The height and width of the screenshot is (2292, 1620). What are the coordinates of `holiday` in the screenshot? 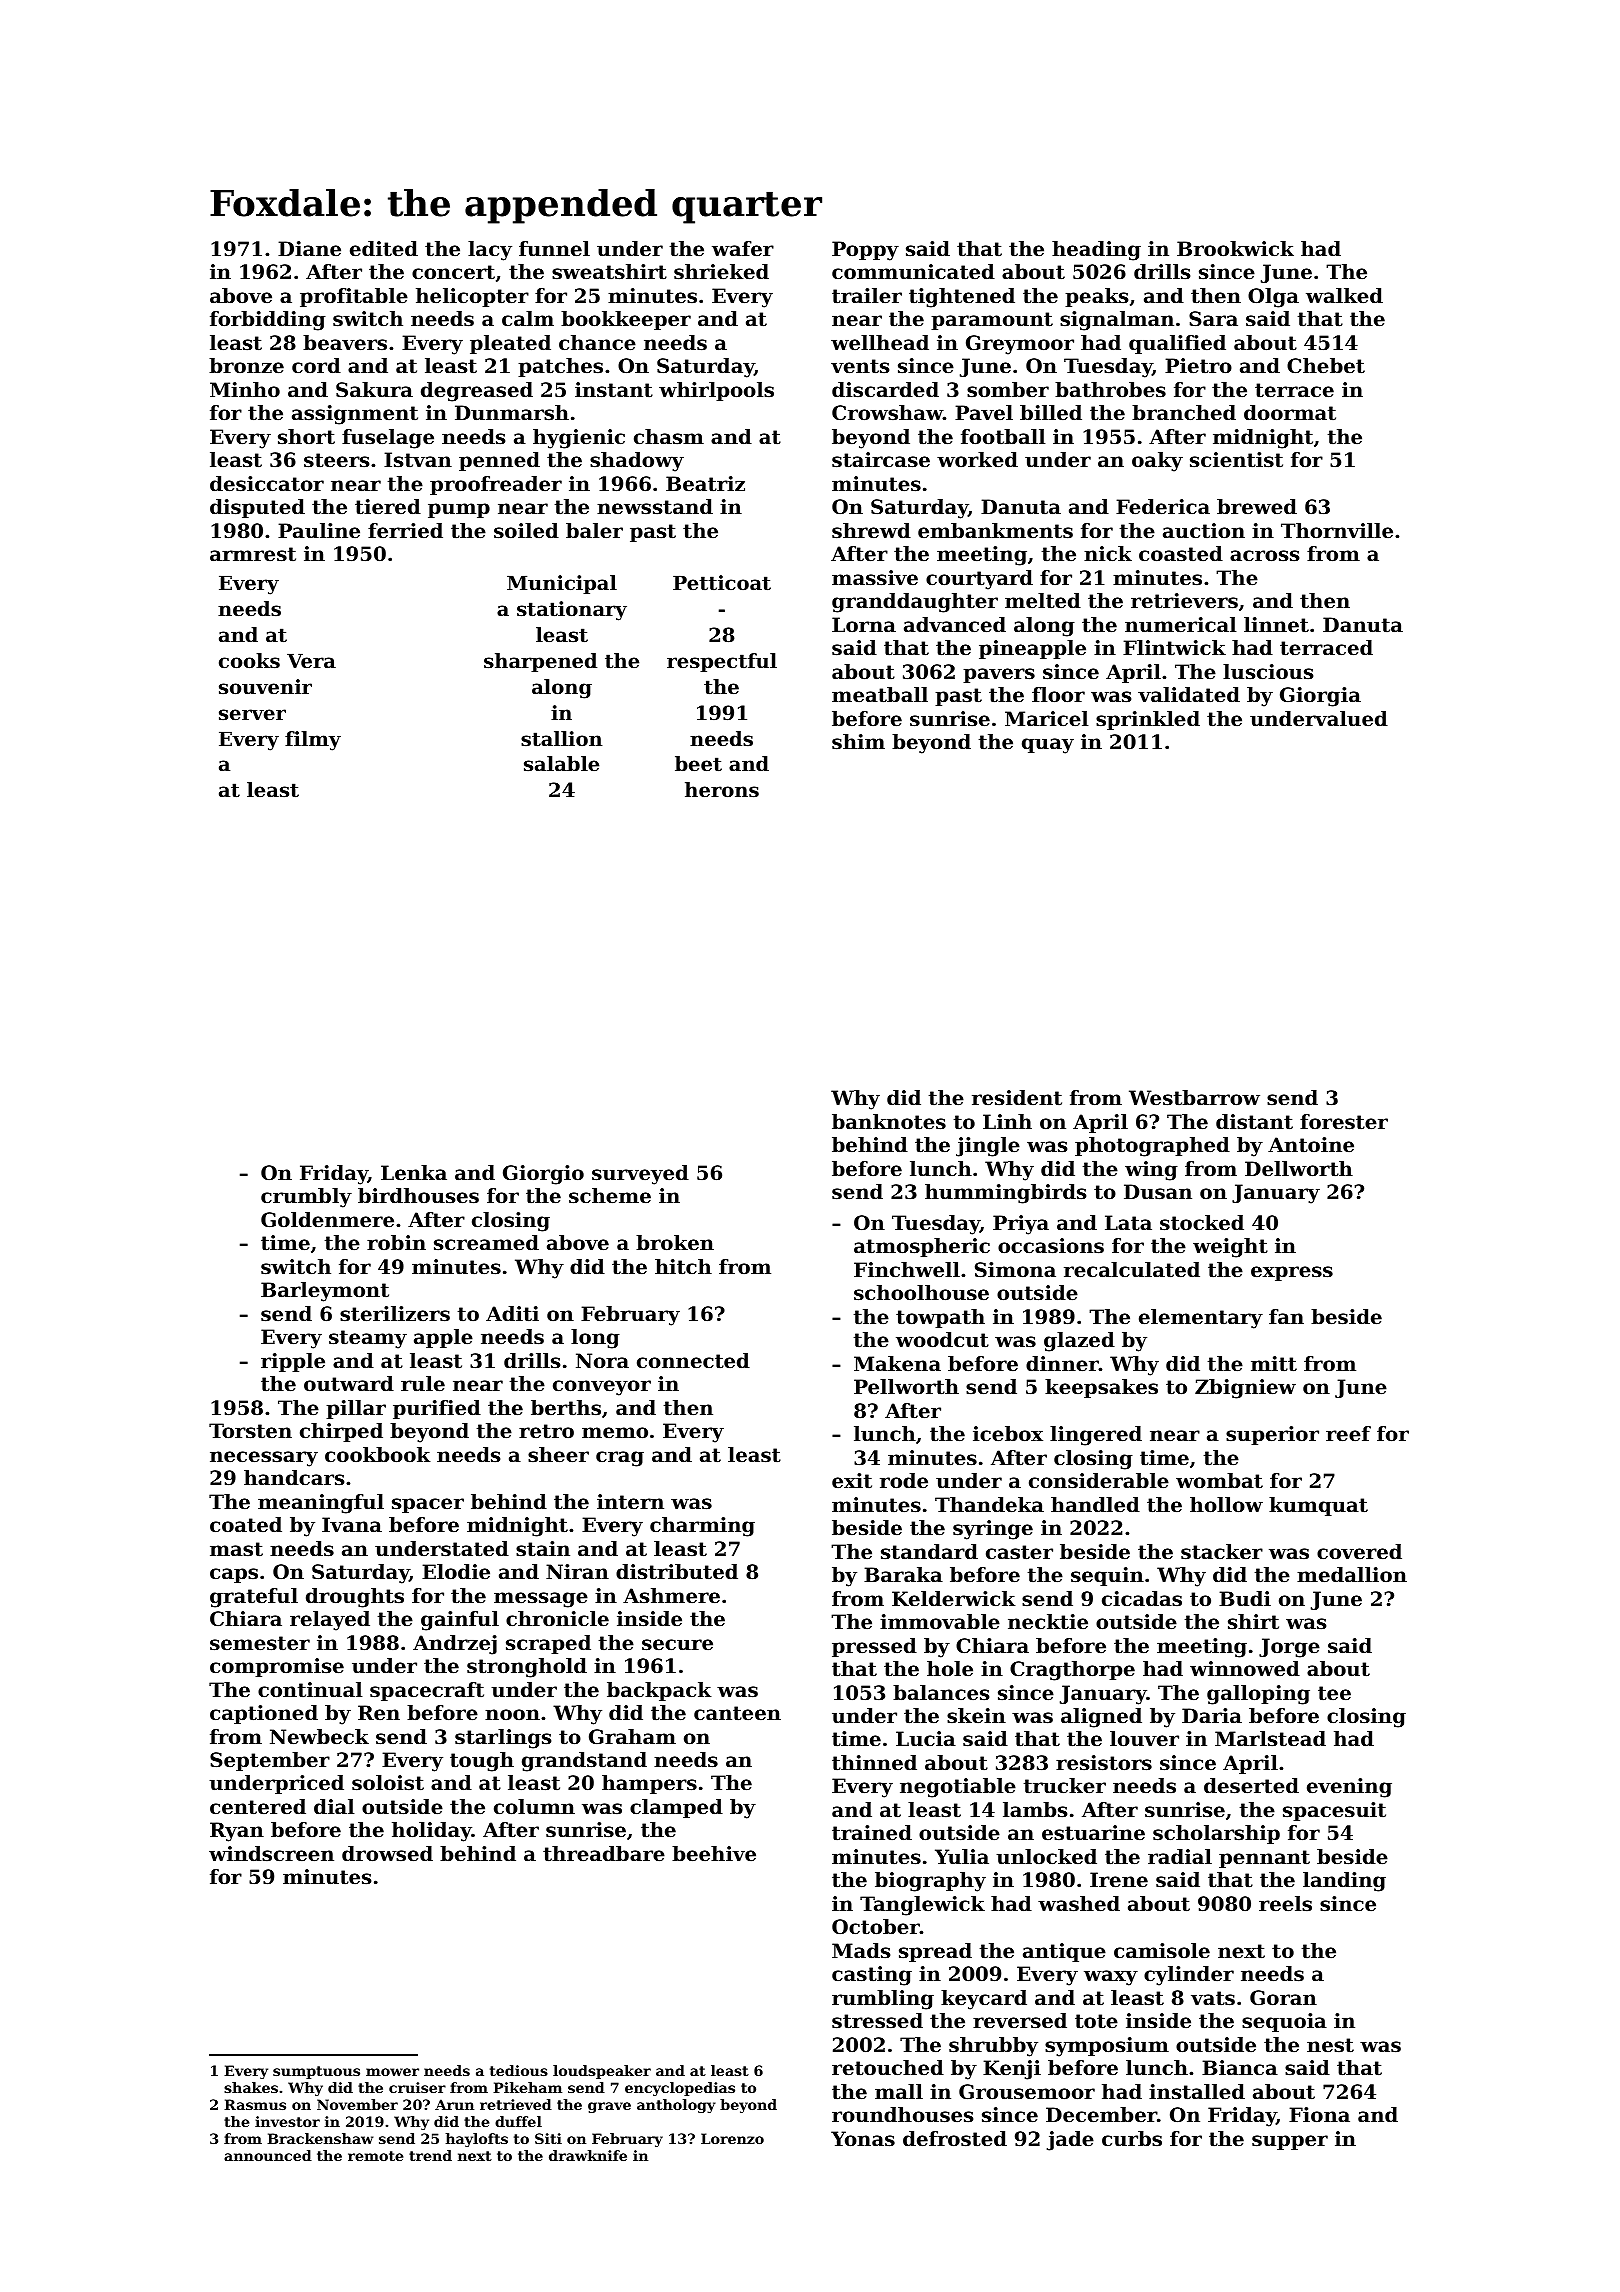 It's located at (432, 1832).
